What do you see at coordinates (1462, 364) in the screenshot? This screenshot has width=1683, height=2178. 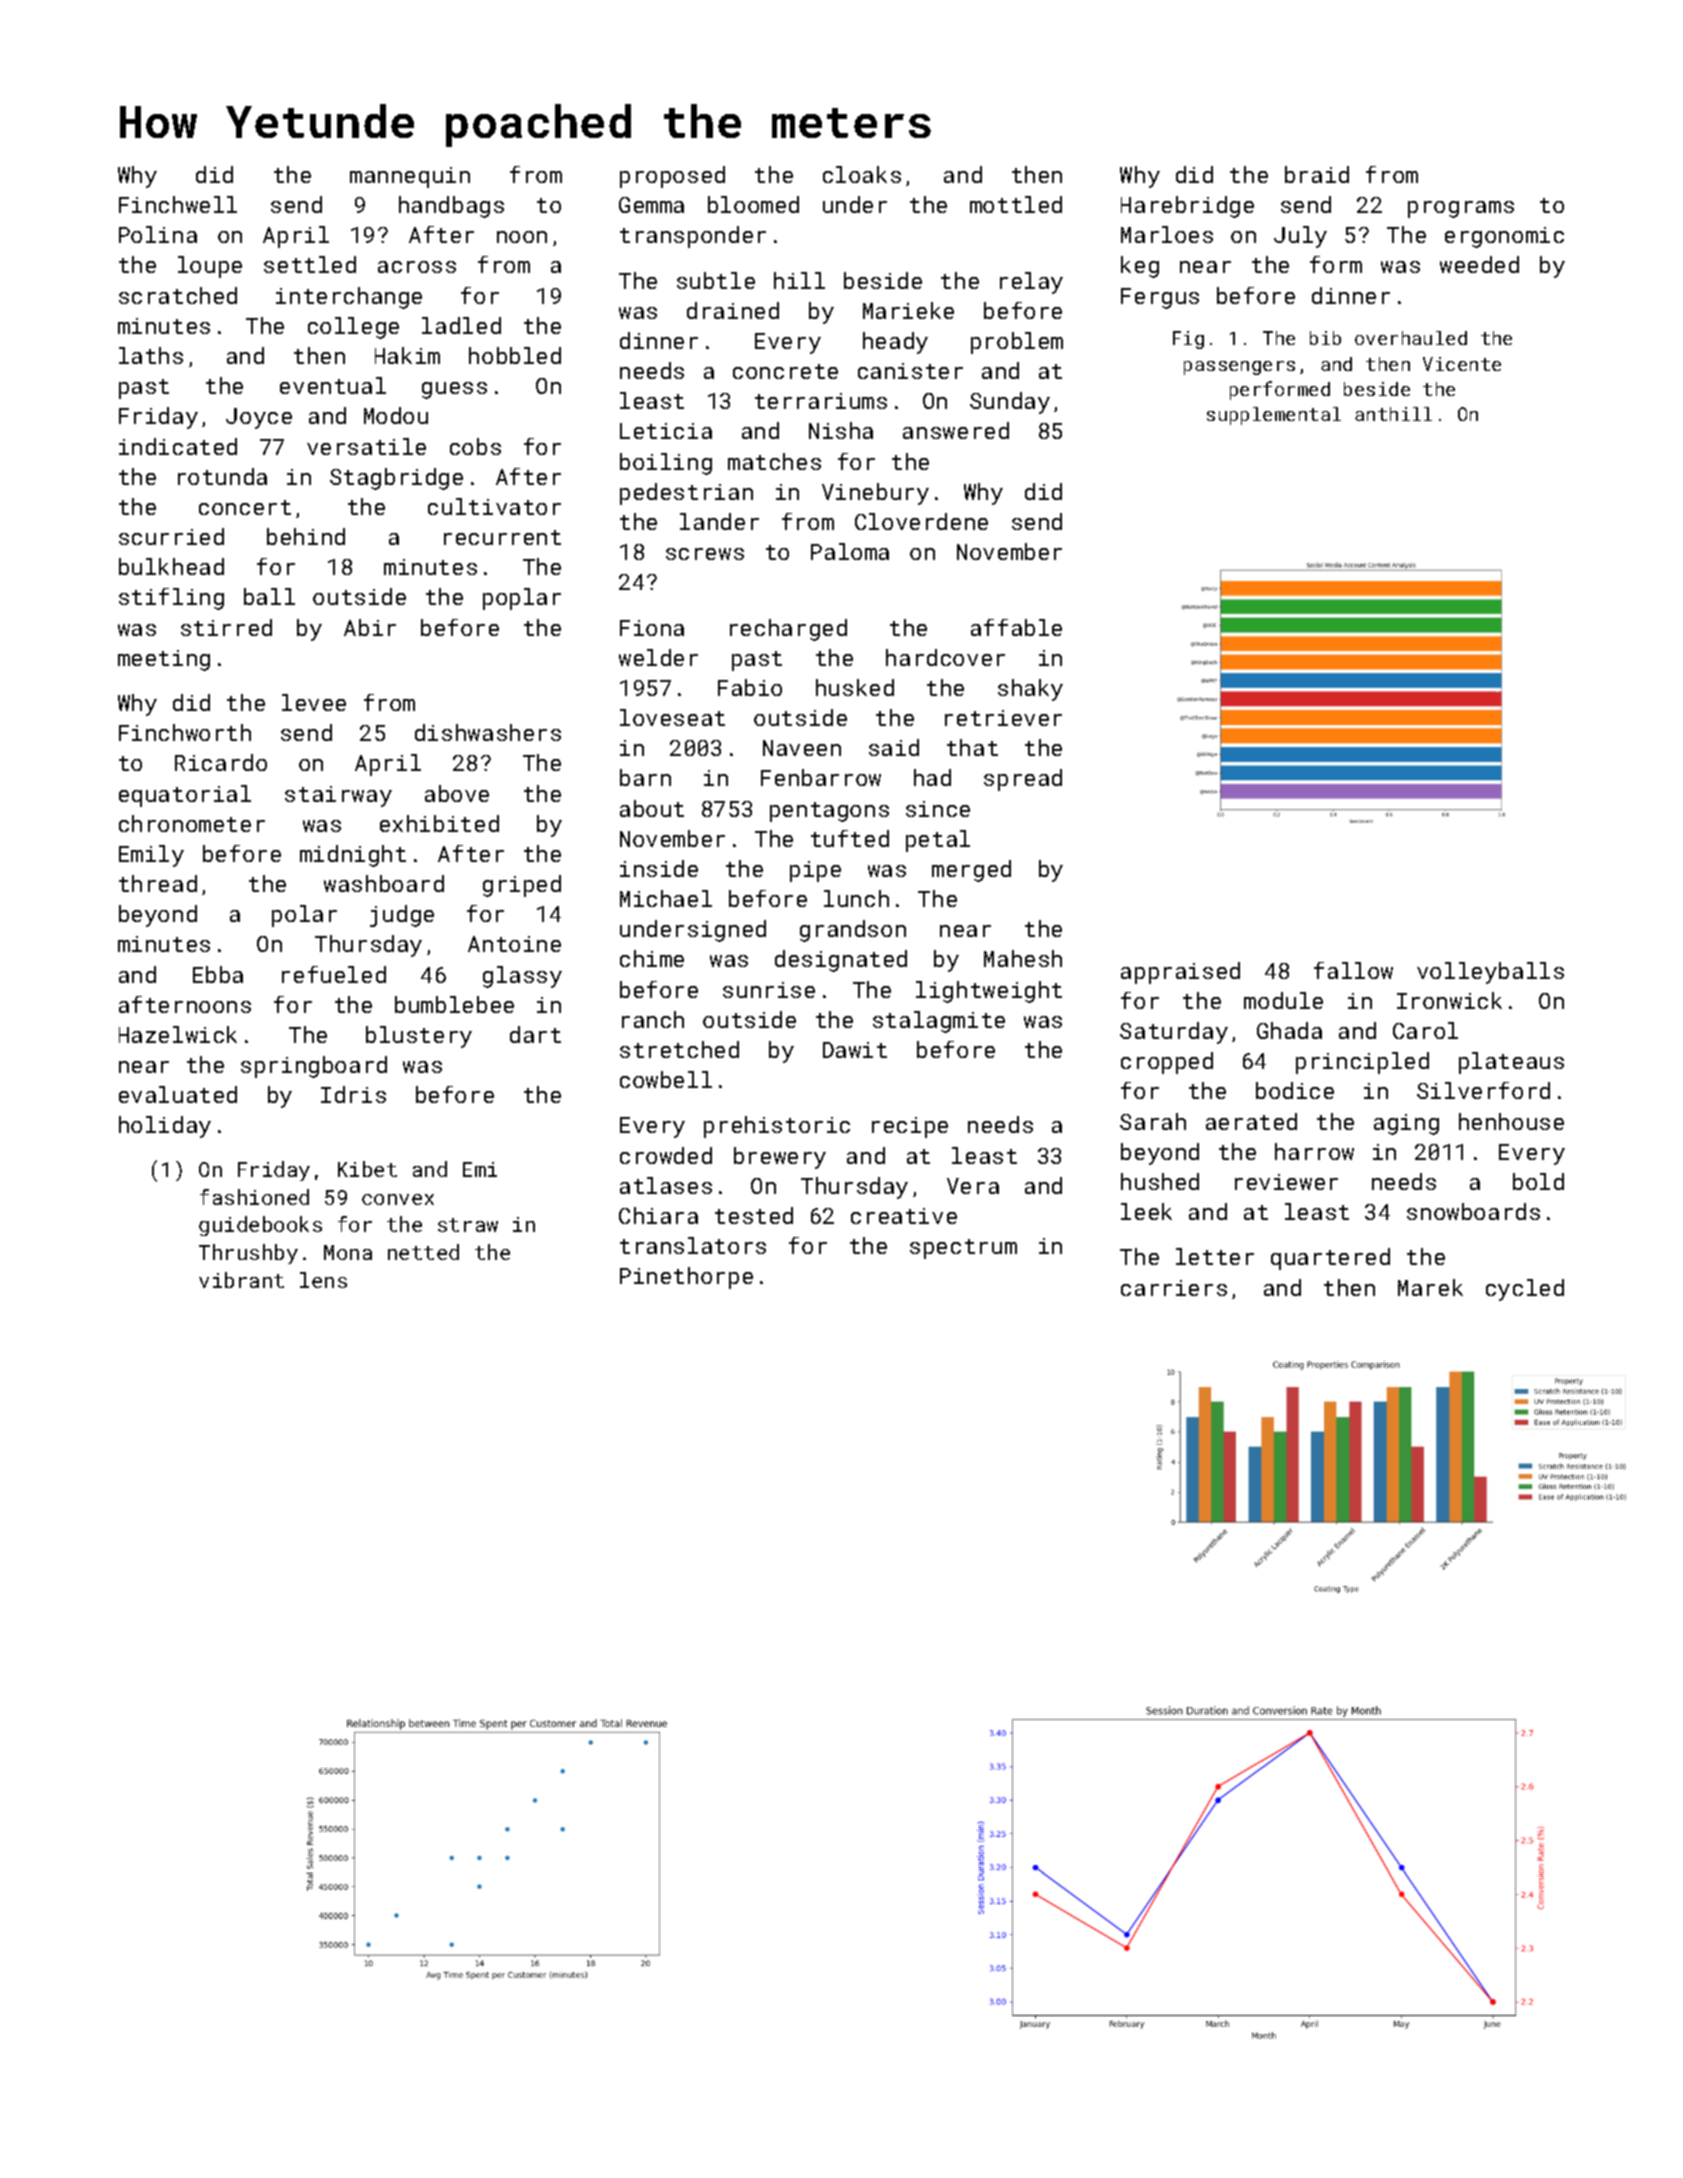 I see `Vicente` at bounding box center [1462, 364].
